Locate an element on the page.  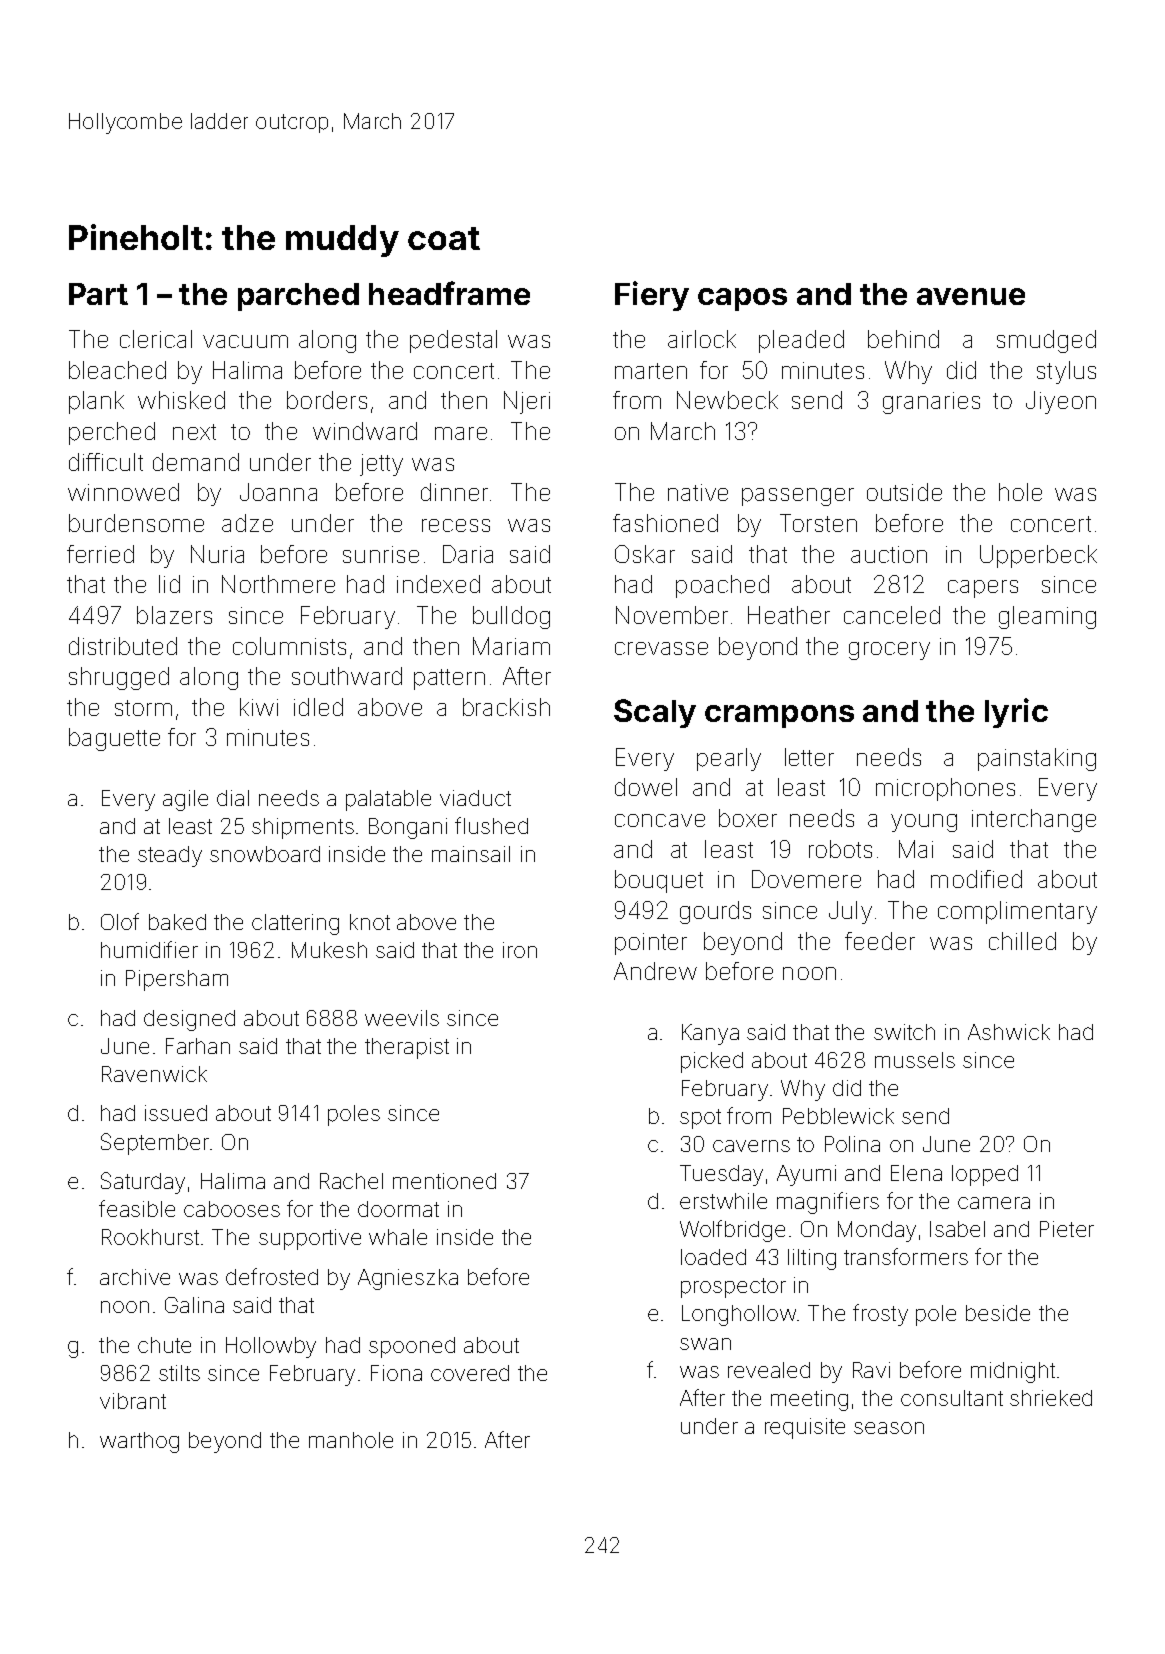
plank is located at coordinates (96, 402).
